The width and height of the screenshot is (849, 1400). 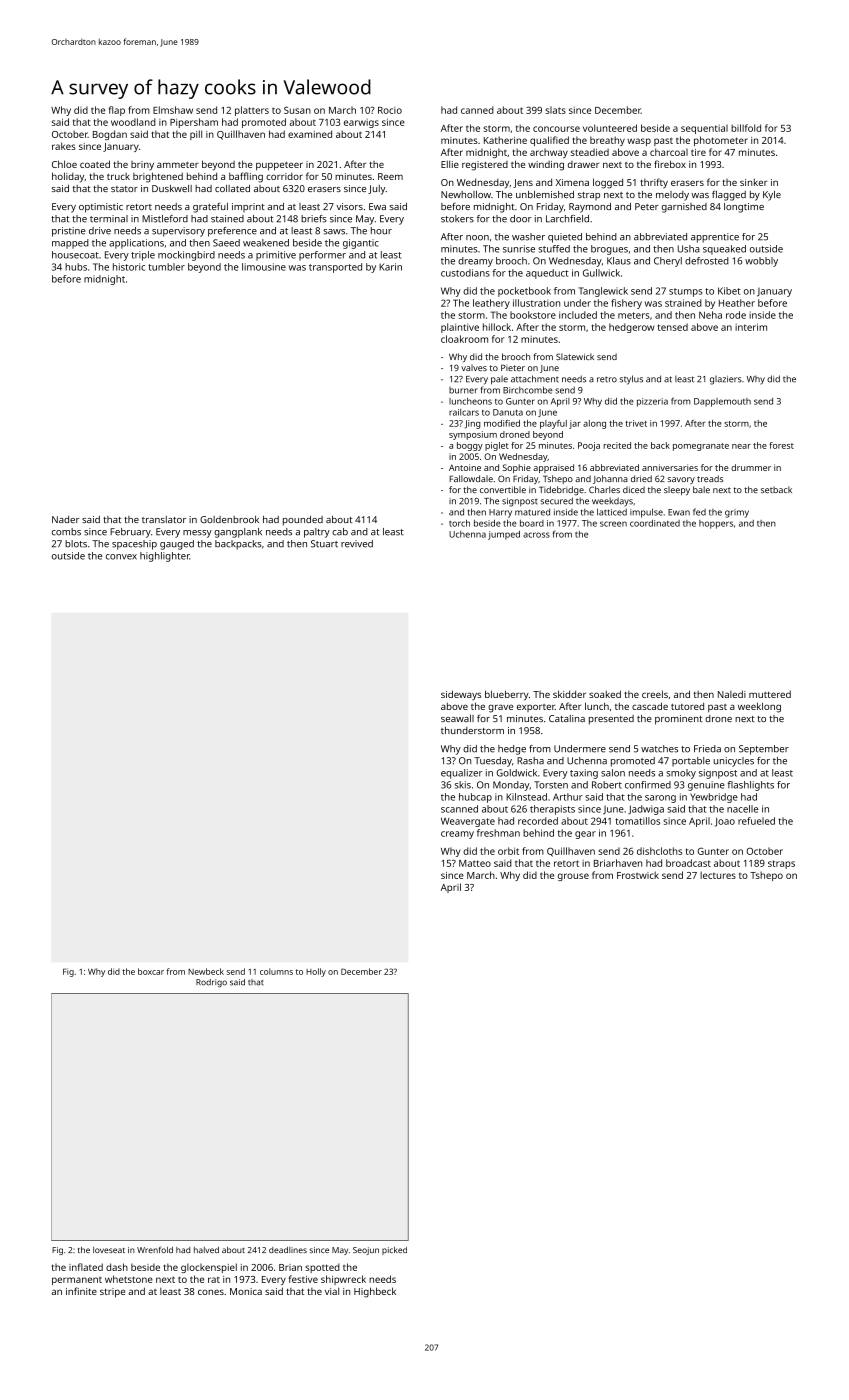 What do you see at coordinates (394, 1251) in the screenshot?
I see `picked` at bounding box center [394, 1251].
